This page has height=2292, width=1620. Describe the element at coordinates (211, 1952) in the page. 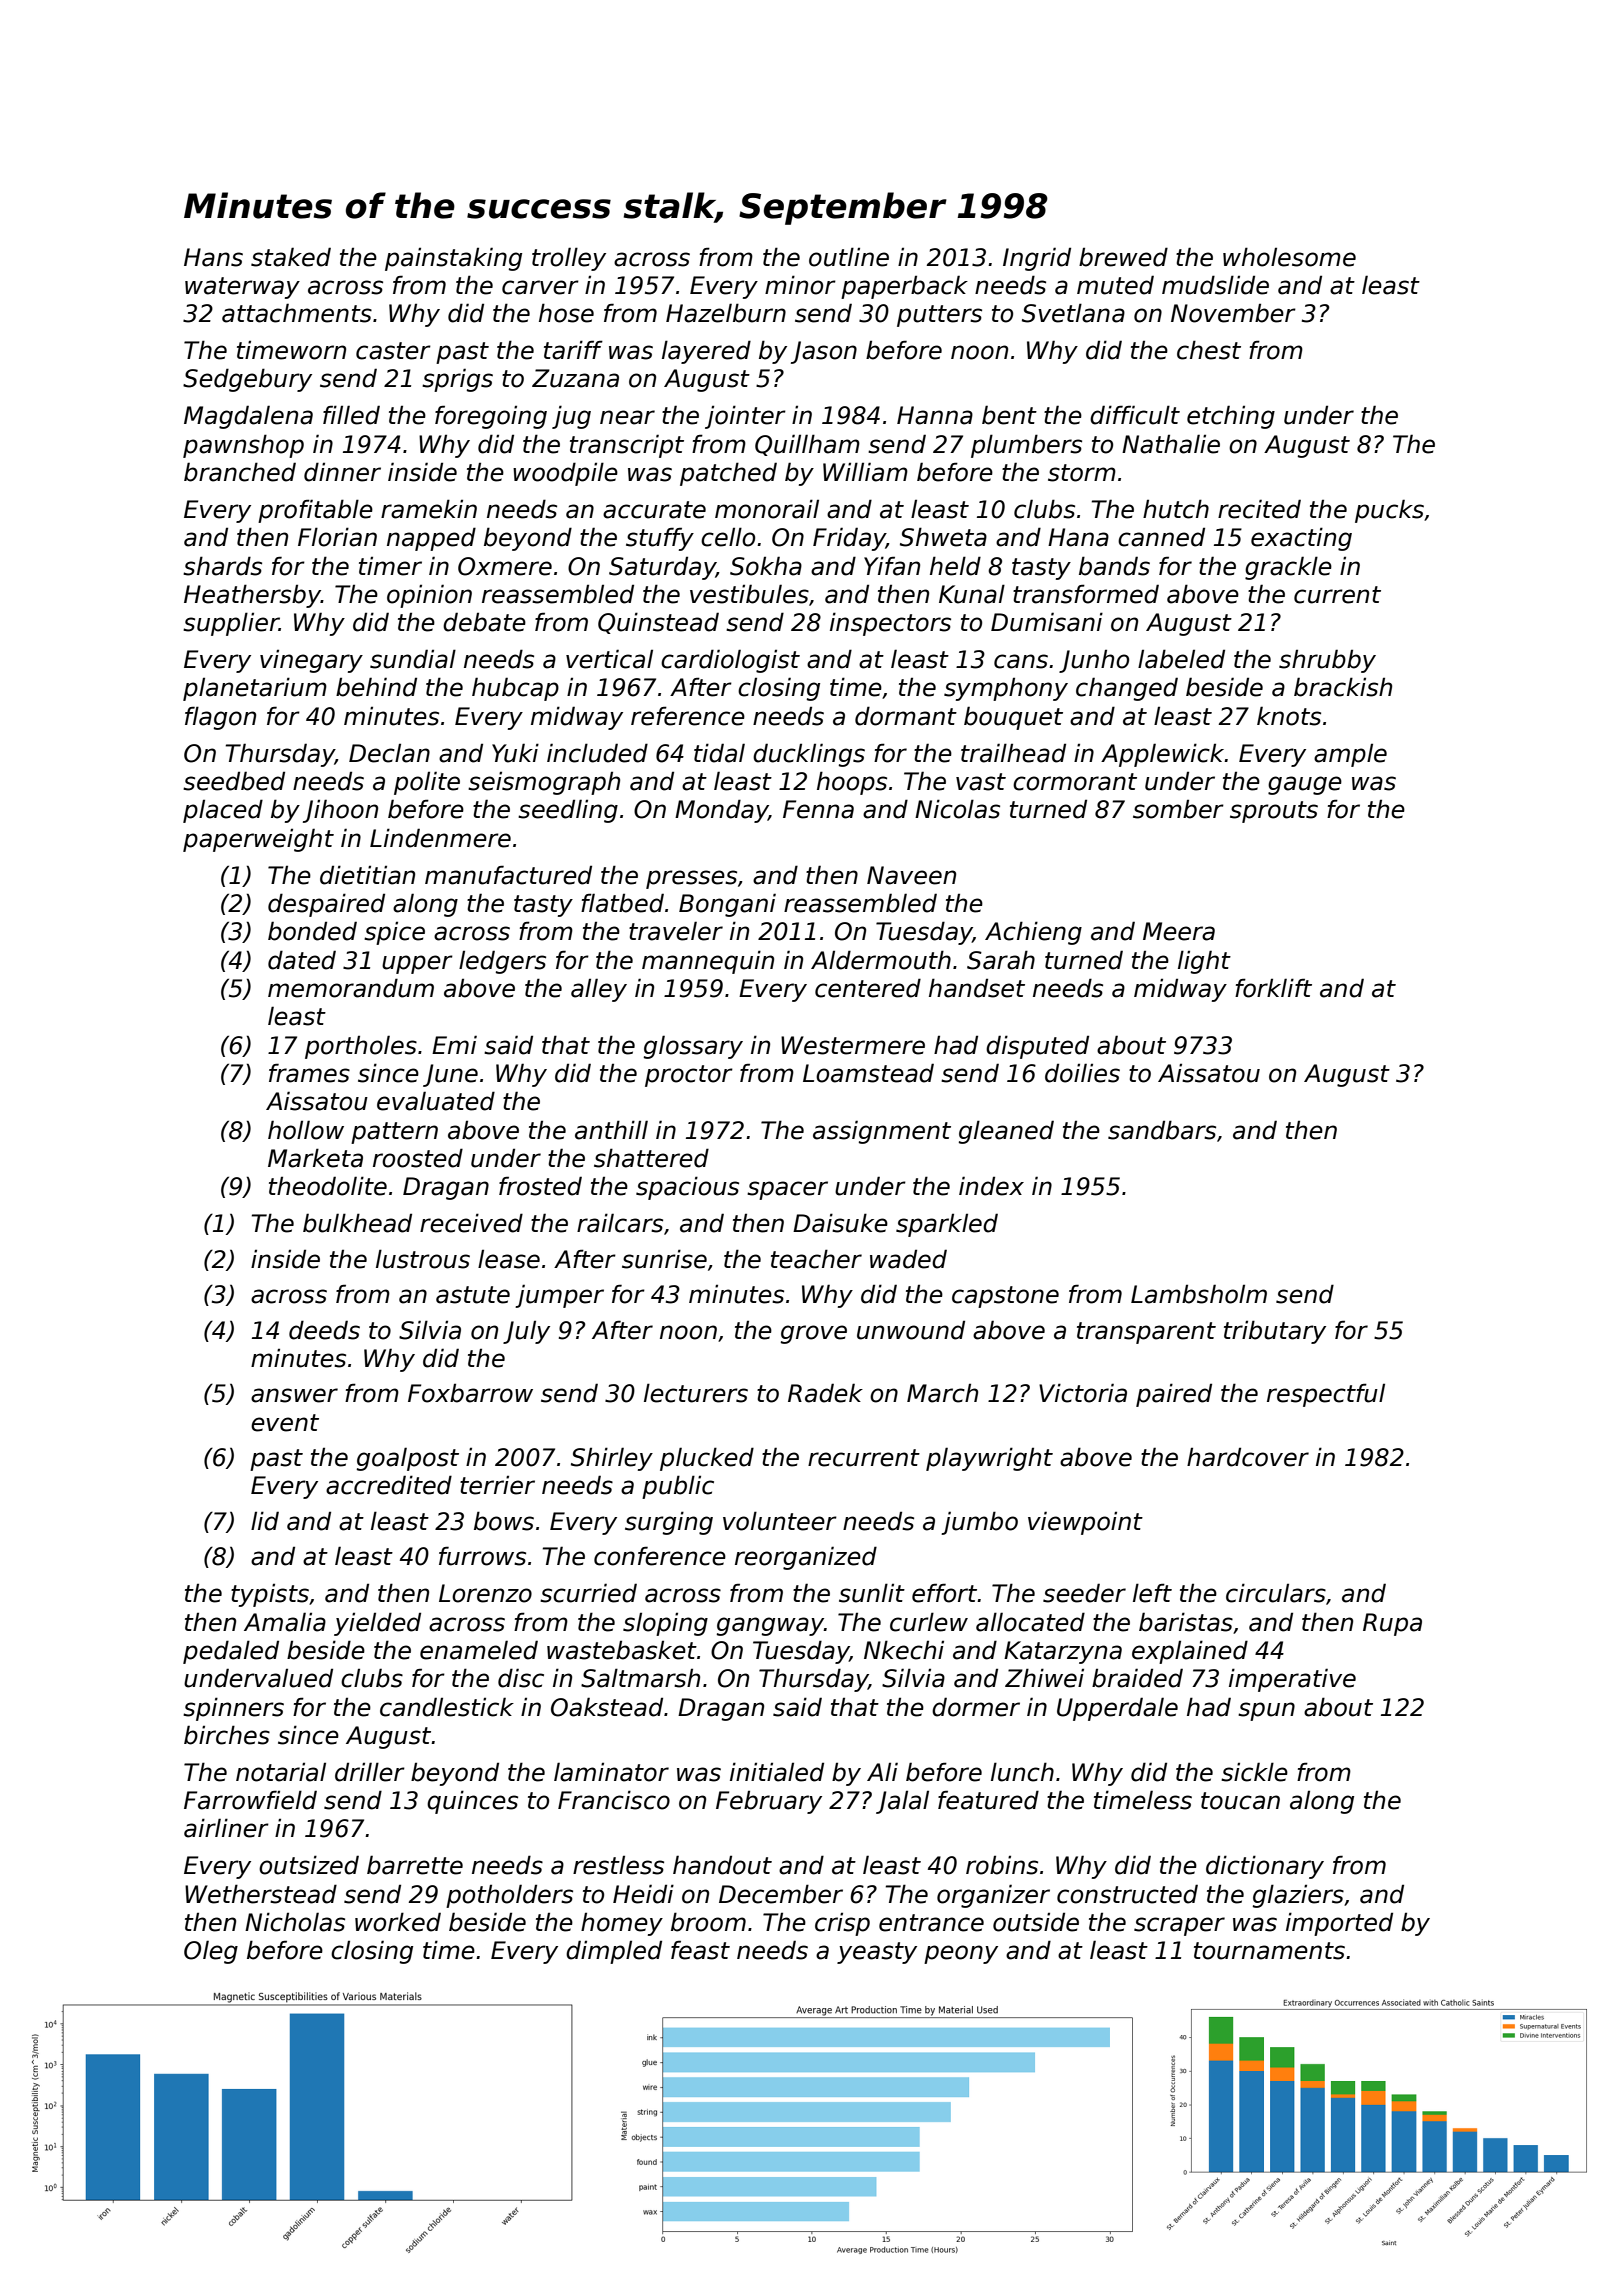

I see `Oleg` at that location.
